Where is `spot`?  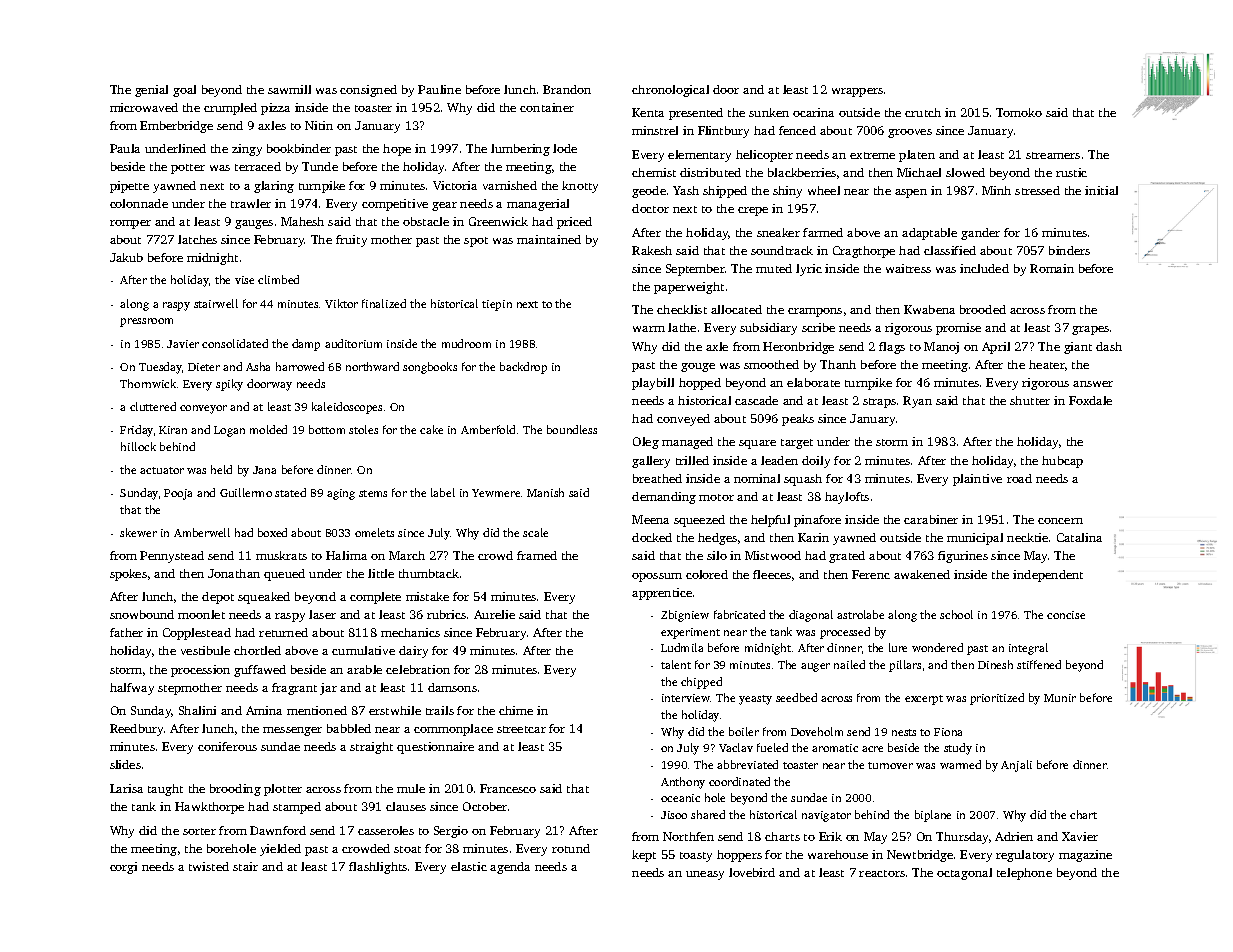
spot is located at coordinates (476, 242).
